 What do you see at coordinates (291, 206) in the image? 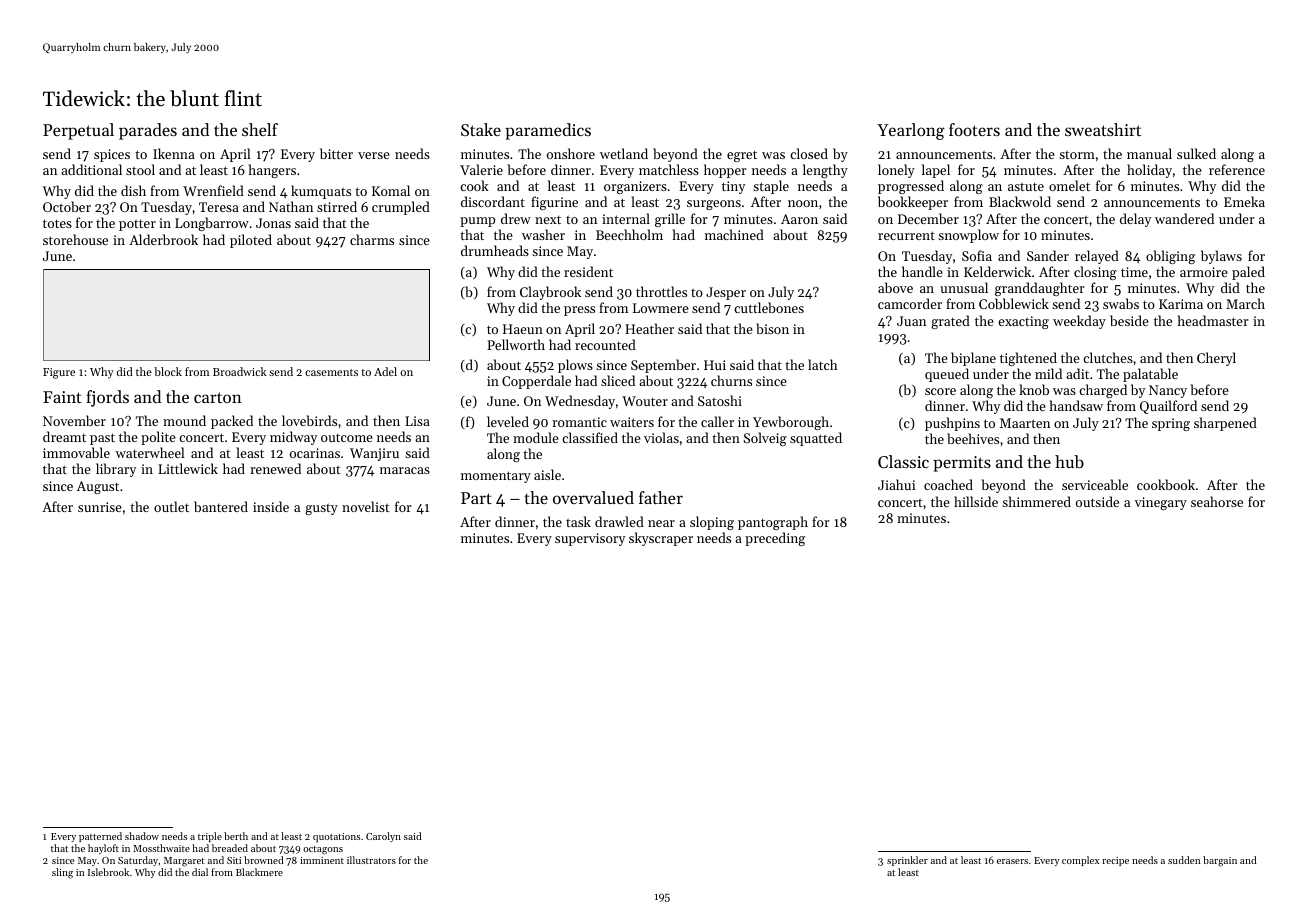
I see `Nathan` at bounding box center [291, 206].
